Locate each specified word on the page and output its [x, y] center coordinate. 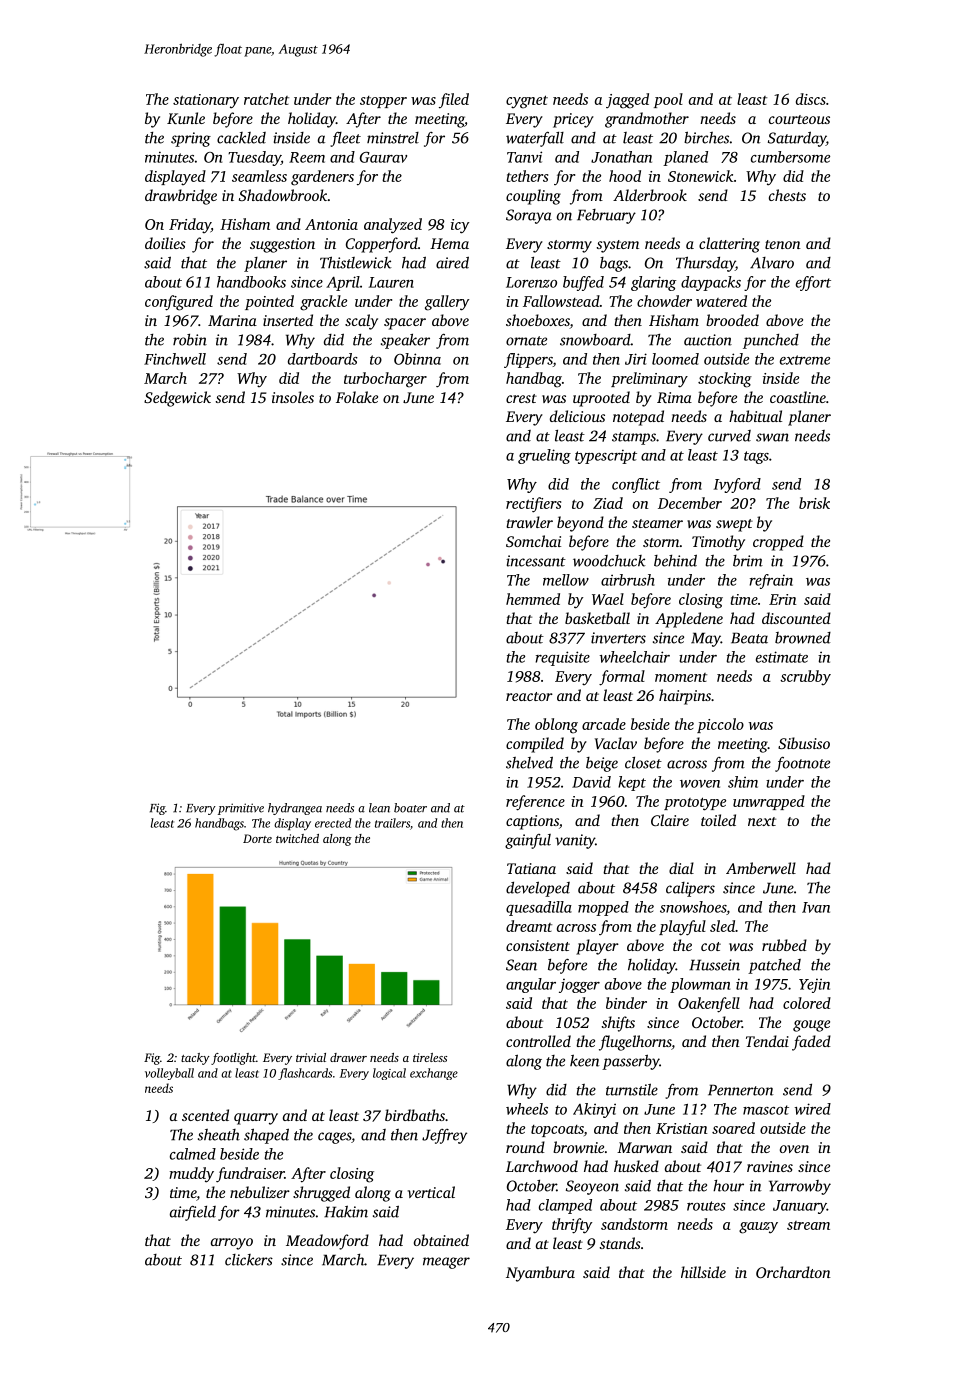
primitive [241, 809]
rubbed [784, 945]
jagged [627, 101]
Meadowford [327, 1242]
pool [668, 100]
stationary [206, 101]
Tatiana [531, 868]
